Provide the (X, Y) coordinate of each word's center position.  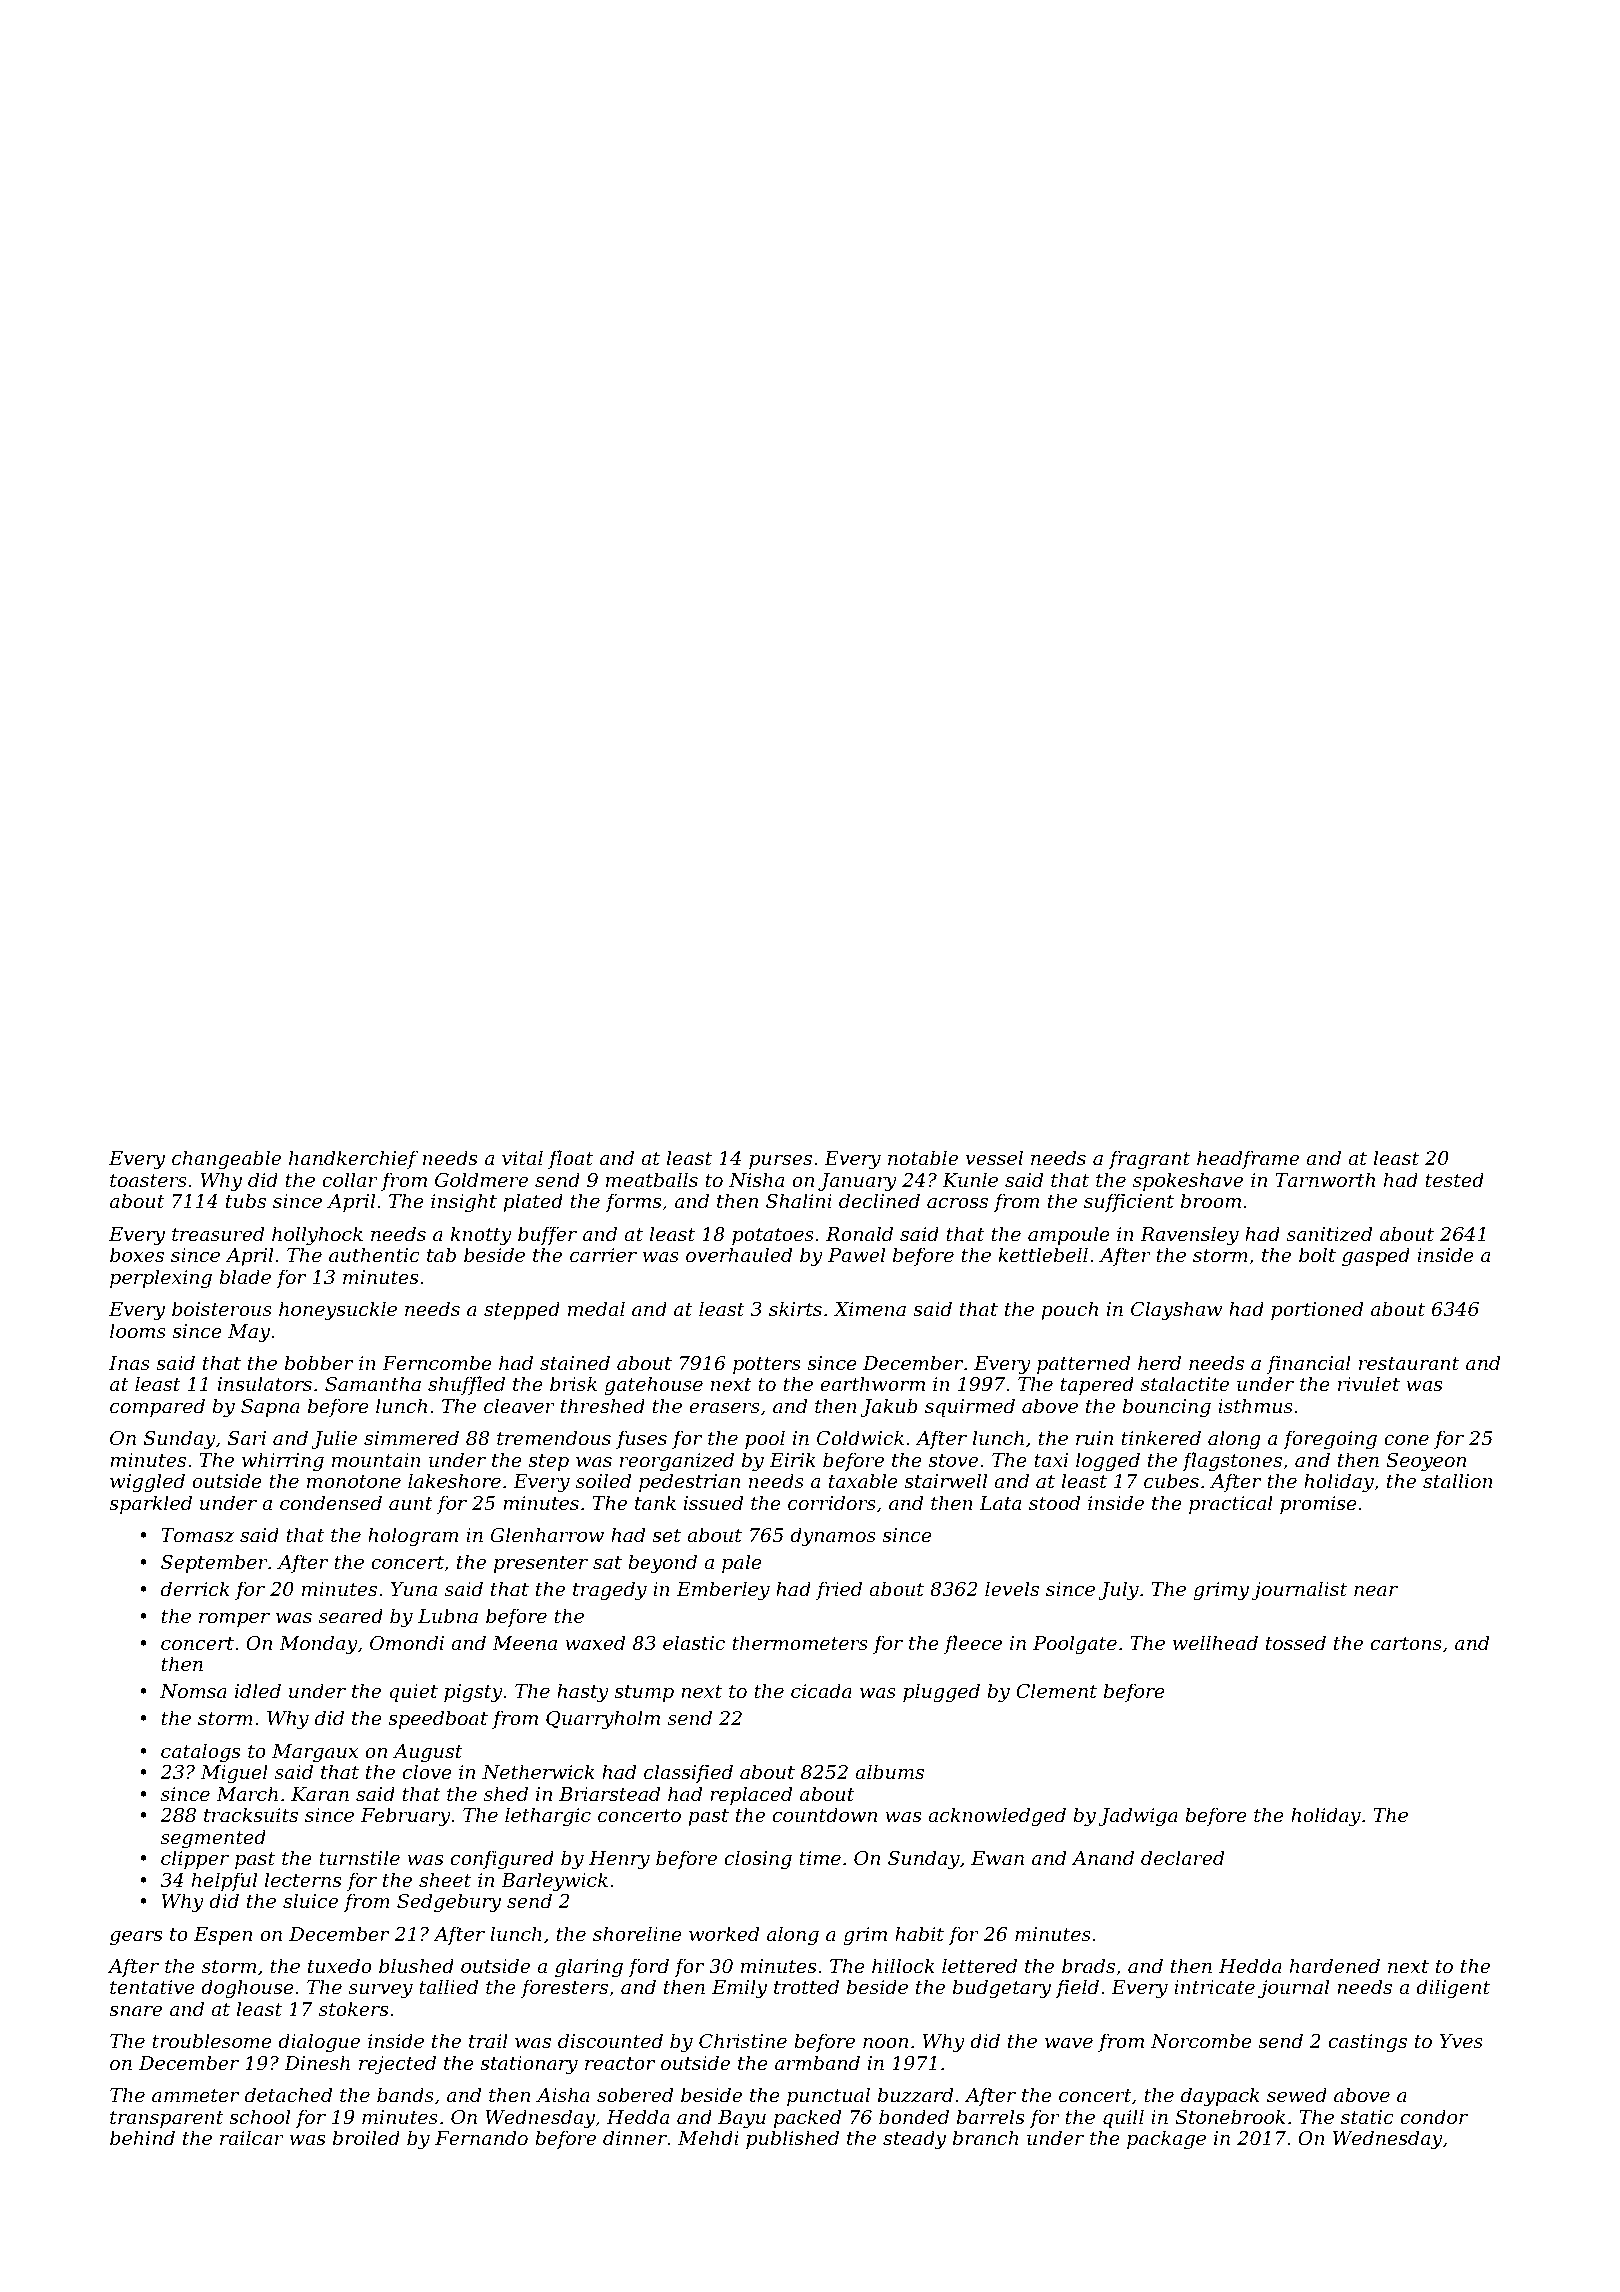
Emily (739, 1988)
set (666, 1535)
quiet (413, 1693)
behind (142, 2137)
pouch (1069, 1310)
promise (1318, 1505)
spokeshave (1188, 1181)
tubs (246, 1200)
